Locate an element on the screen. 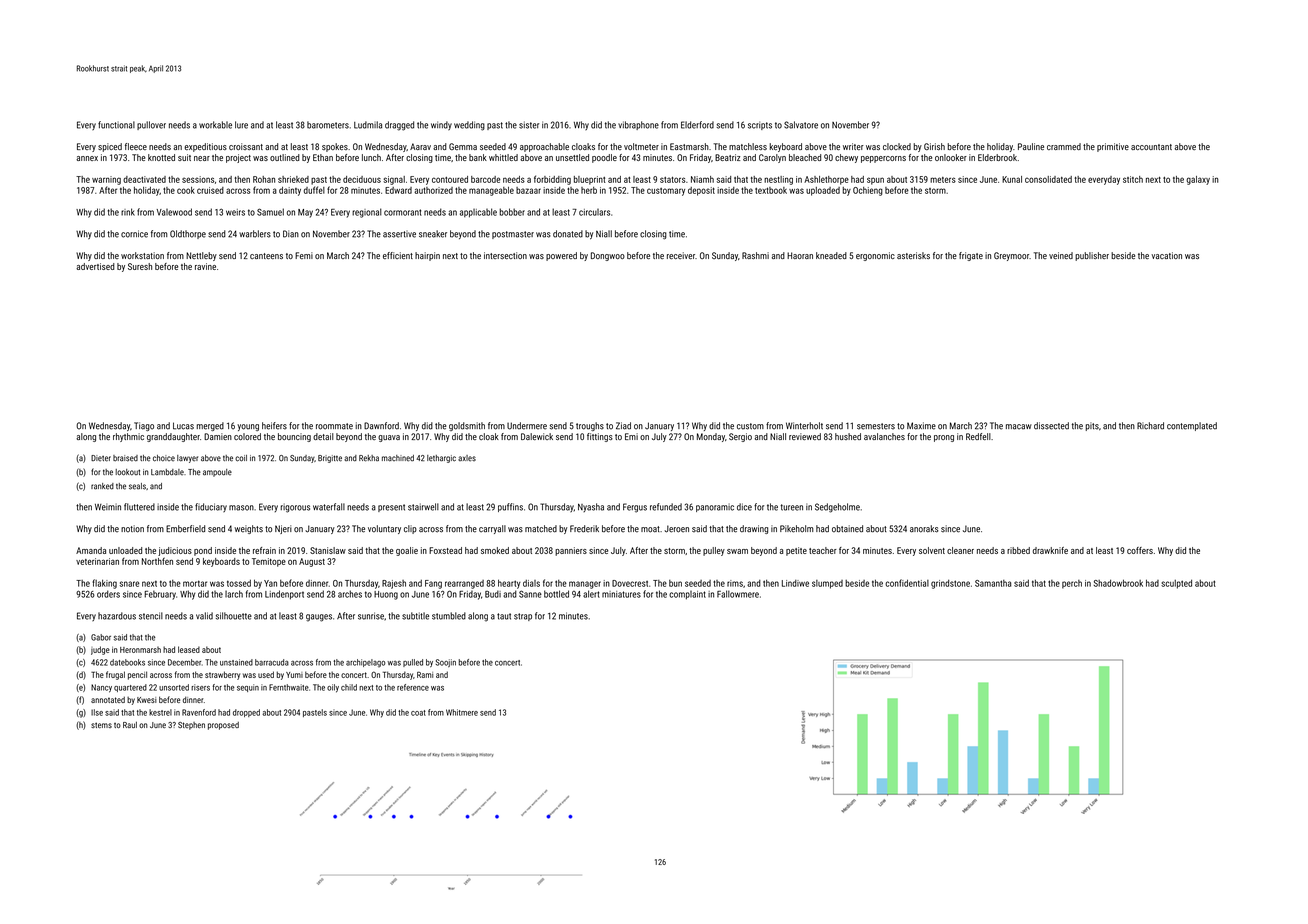 The image size is (1308, 924). Lucas is located at coordinates (183, 426).
